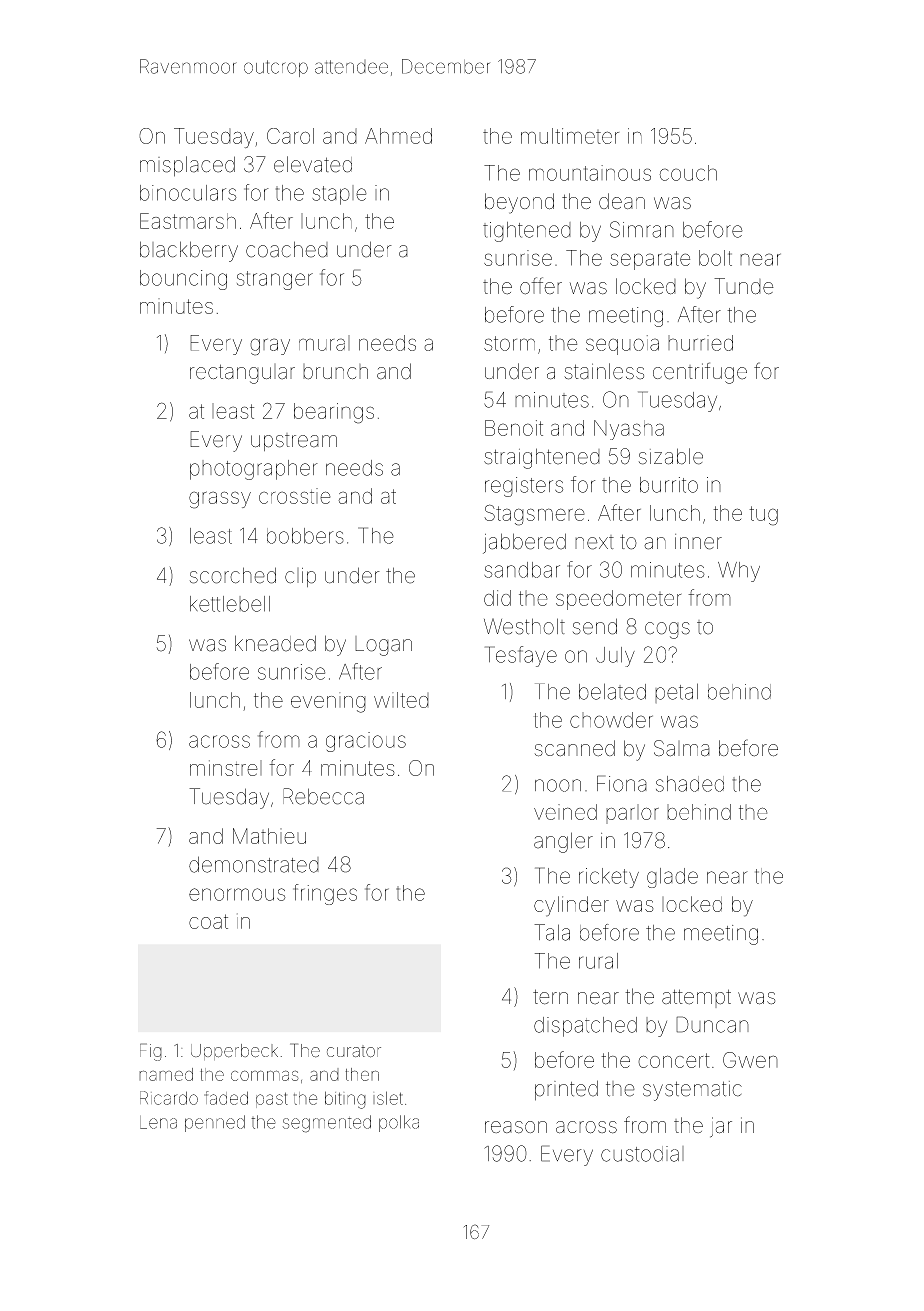 The width and height of the screenshot is (924, 1311). What do you see at coordinates (354, 1051) in the screenshot?
I see `curator` at bounding box center [354, 1051].
